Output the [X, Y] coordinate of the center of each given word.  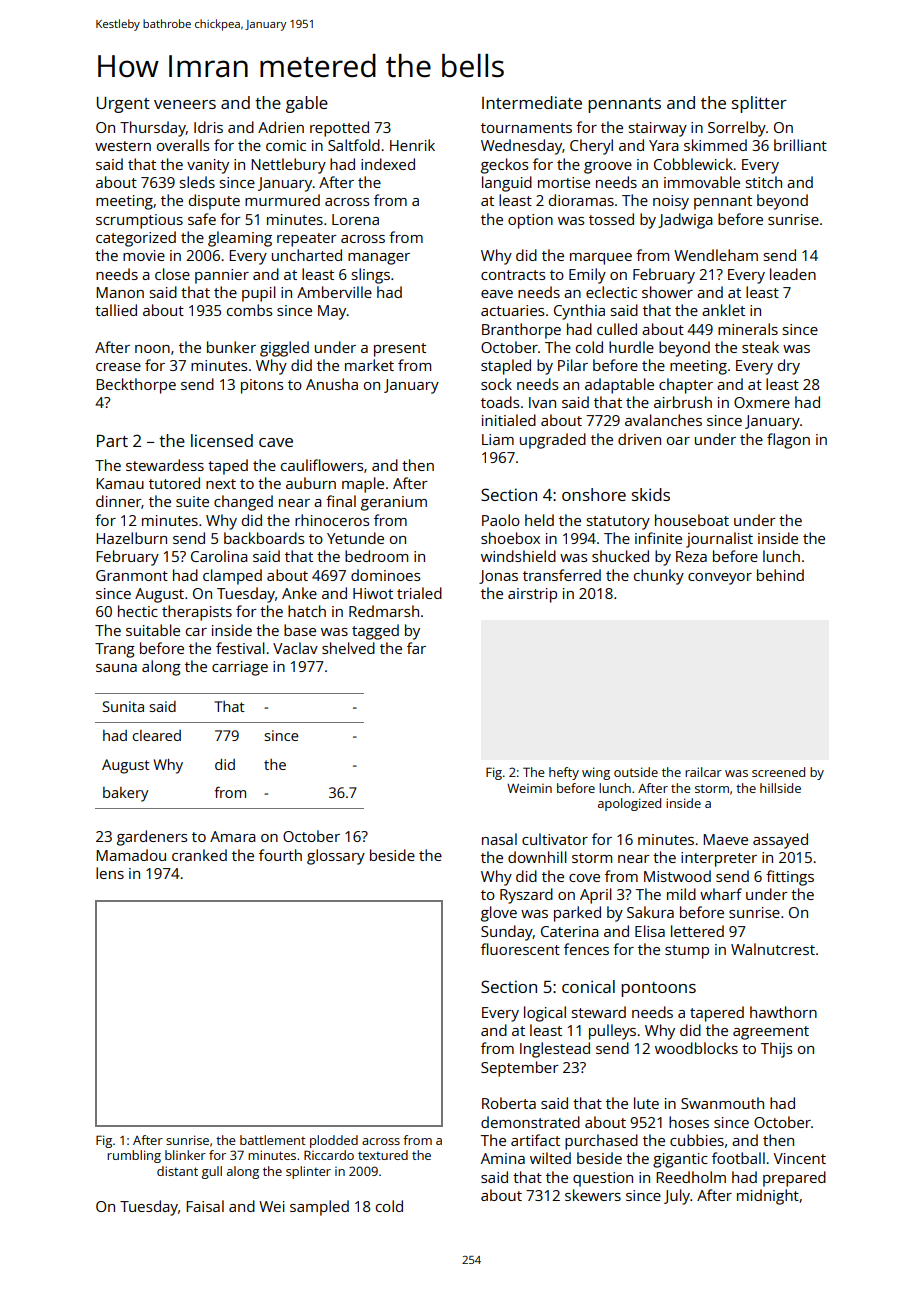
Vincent [800, 1158]
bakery [125, 794]
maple [363, 485]
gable [307, 104]
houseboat [692, 520]
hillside [780, 788]
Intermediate [532, 102]
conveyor [720, 579]
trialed [419, 593]
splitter [759, 104]
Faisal [205, 1206]
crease [118, 367]
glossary [336, 857]
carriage [240, 668]
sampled [319, 1208]
